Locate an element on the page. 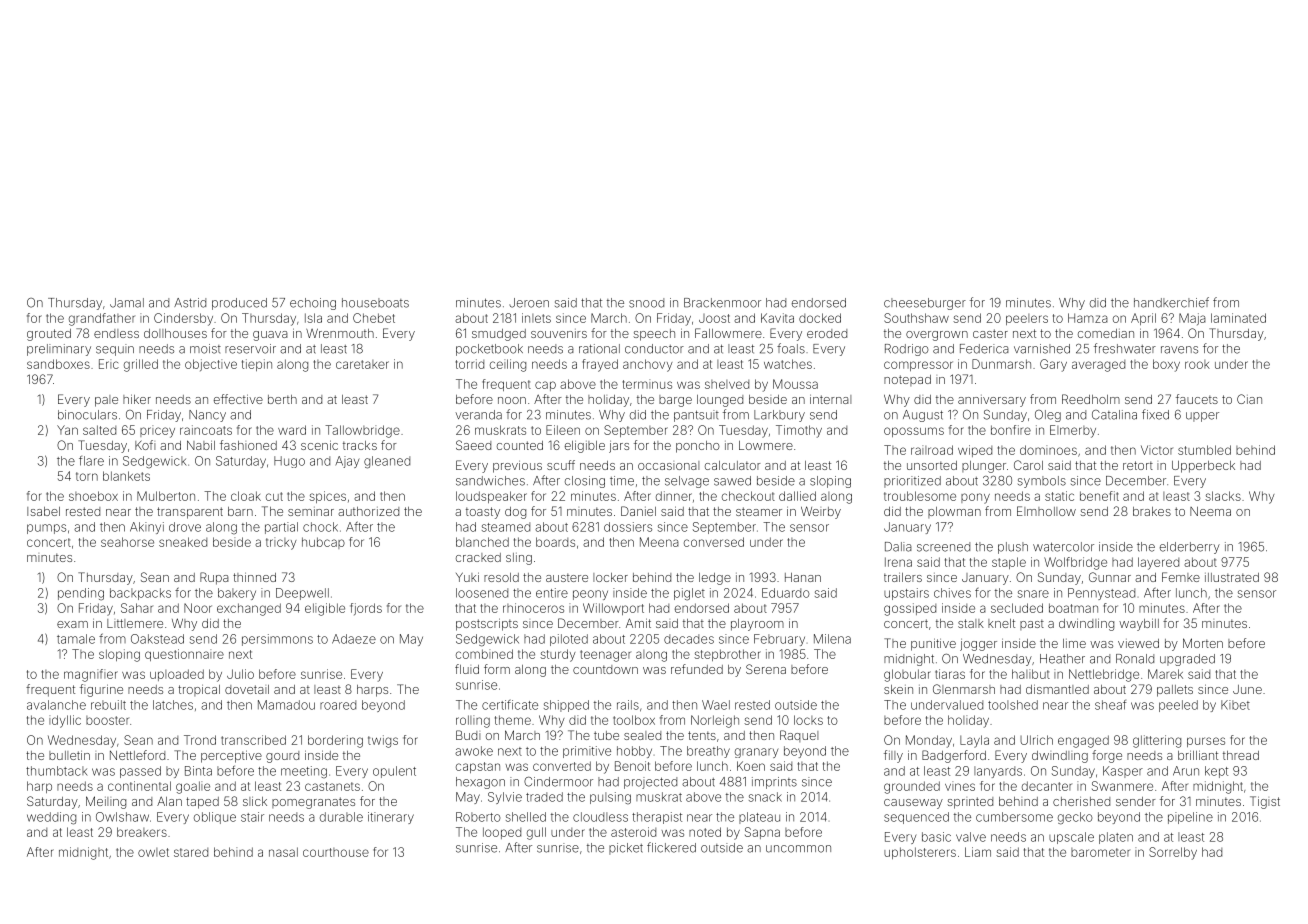 Image resolution: width=1308 pixels, height=924 pixels. tents is located at coordinates (702, 735).
